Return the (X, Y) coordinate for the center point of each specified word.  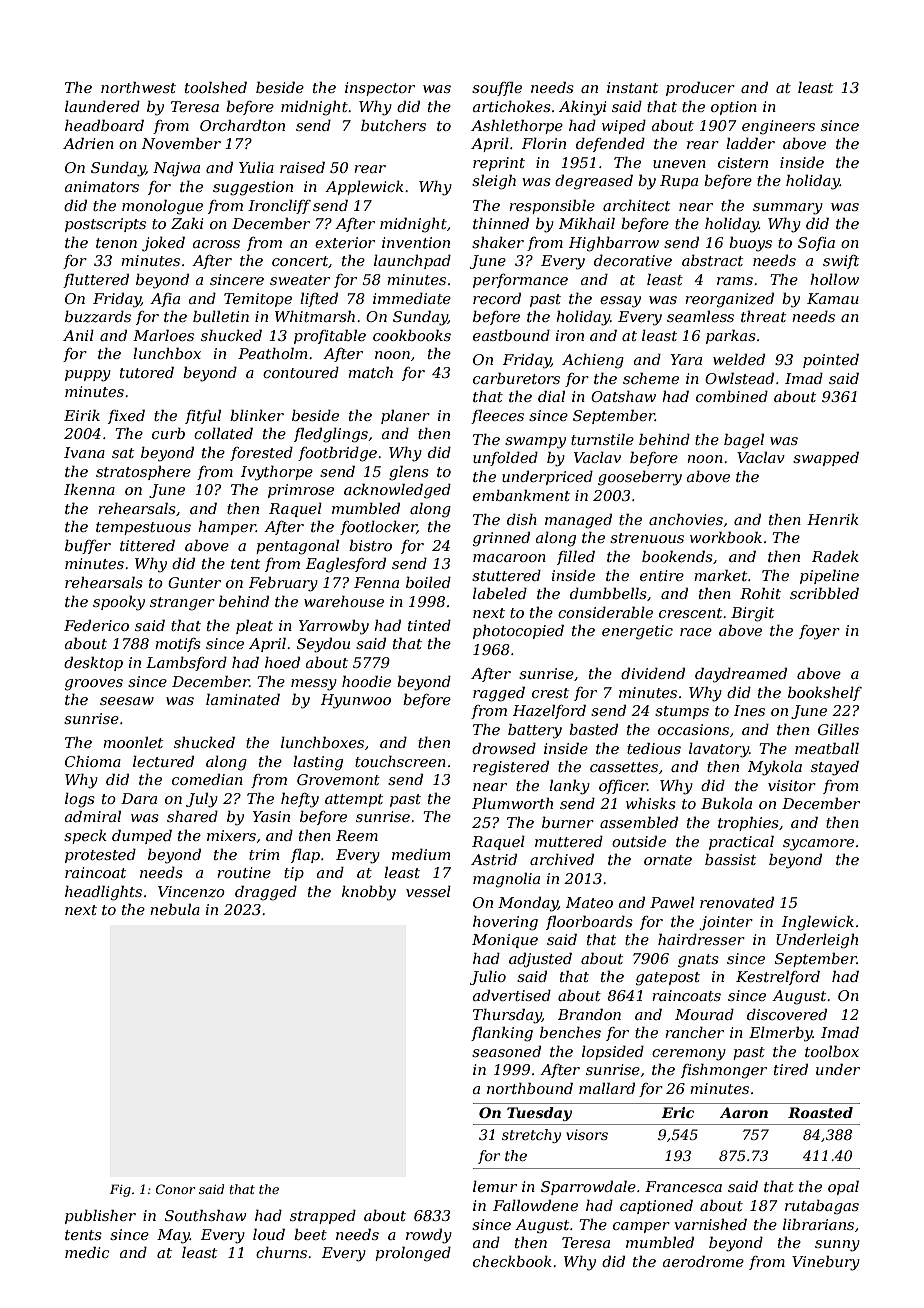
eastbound (511, 335)
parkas (731, 336)
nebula (175, 909)
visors (587, 1134)
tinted (429, 625)
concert (300, 261)
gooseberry (640, 478)
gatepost (668, 979)
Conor (175, 1189)
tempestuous (143, 528)
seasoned (506, 1051)
